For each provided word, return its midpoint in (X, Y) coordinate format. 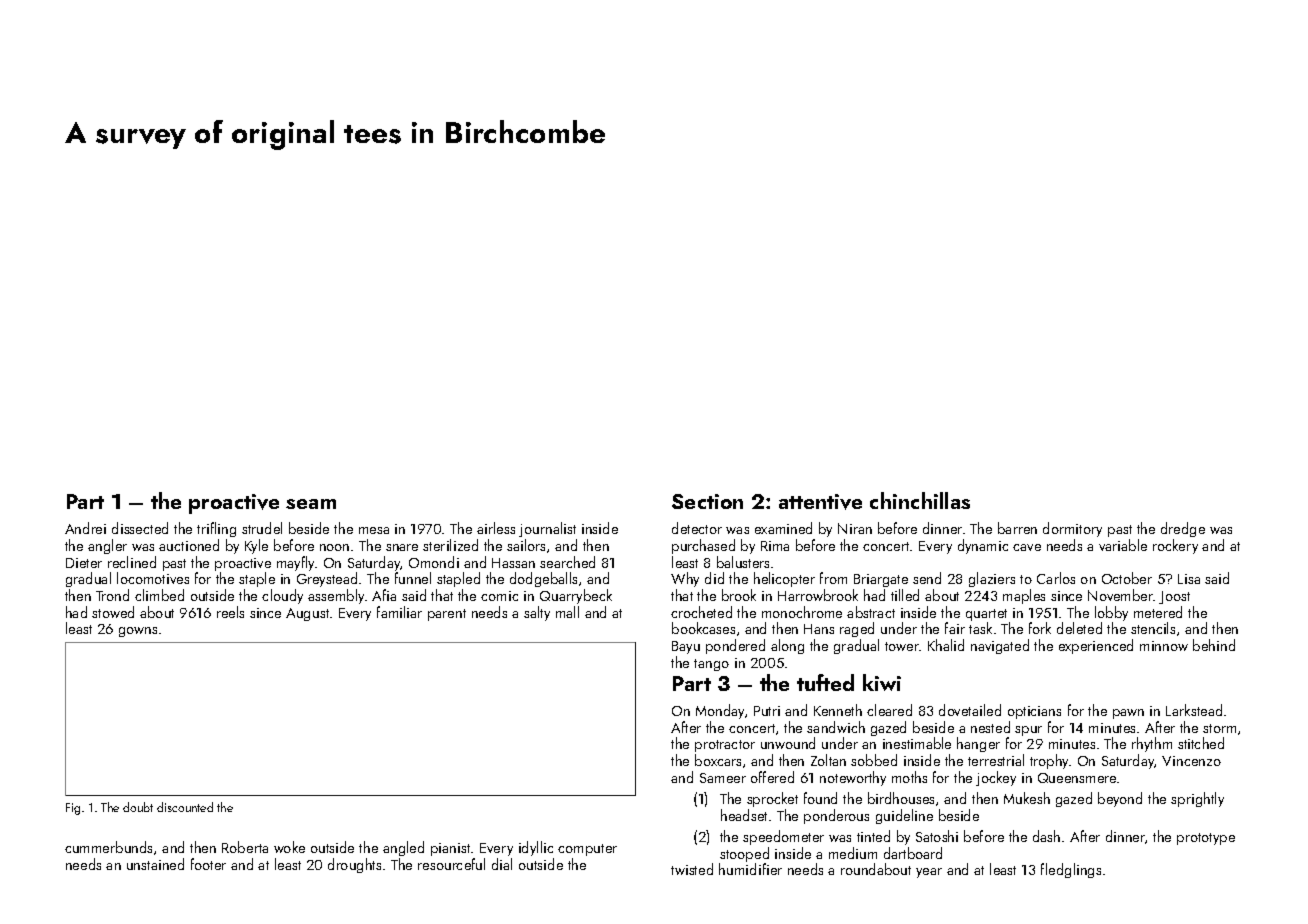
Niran (855, 528)
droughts (354, 865)
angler (107, 546)
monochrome (802, 612)
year (929, 873)
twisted (692, 869)
